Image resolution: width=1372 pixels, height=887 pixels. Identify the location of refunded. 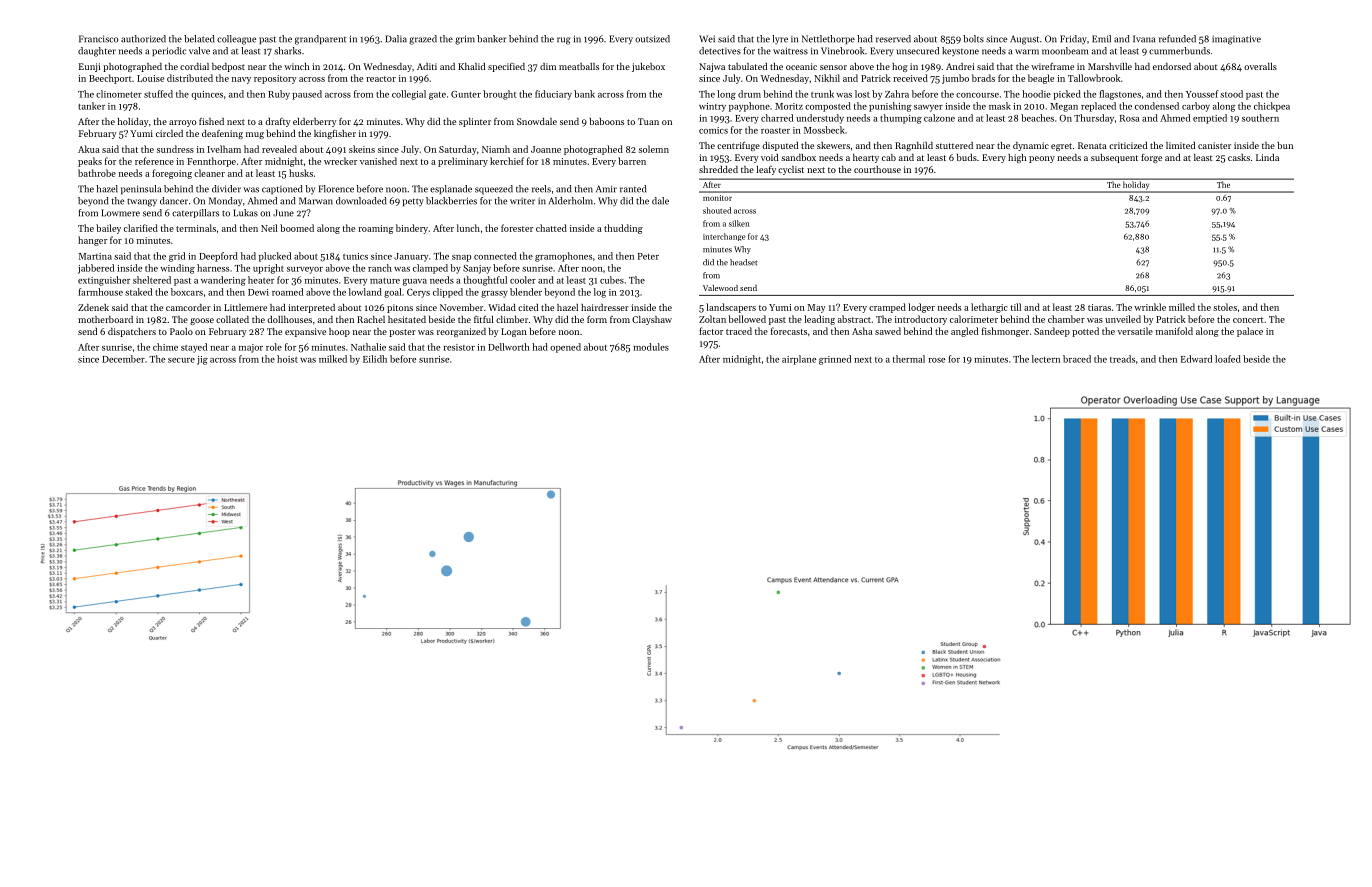
(1177, 39).
